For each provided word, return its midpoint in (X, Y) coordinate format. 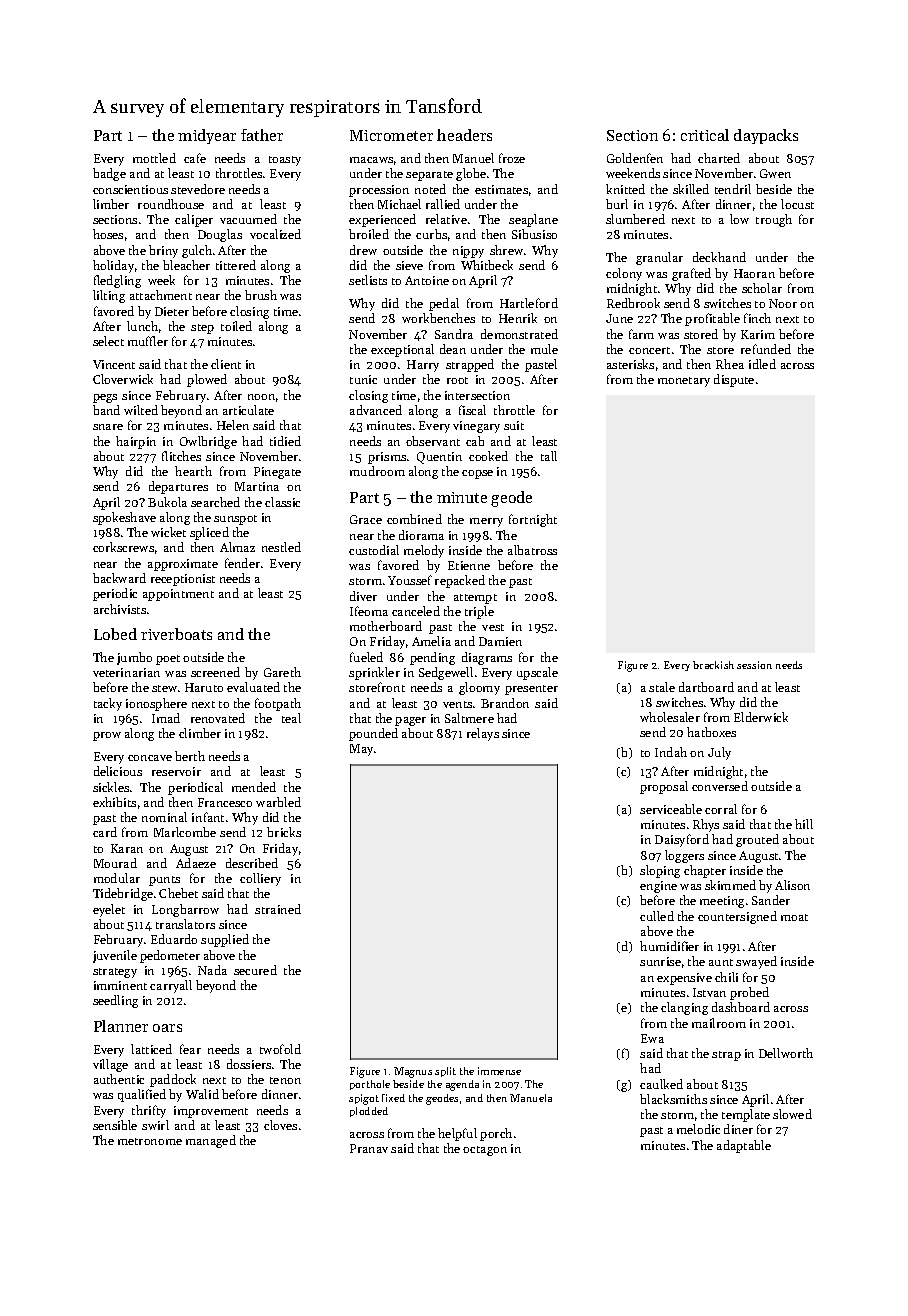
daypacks (766, 136)
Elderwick (761, 717)
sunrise (660, 961)
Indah (671, 752)
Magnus (413, 1072)
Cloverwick (123, 379)
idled (762, 364)
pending (432, 658)
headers (464, 135)
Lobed (115, 634)
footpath (278, 704)
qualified (142, 1095)
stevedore (198, 189)
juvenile (115, 956)
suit (514, 425)
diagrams (487, 658)
